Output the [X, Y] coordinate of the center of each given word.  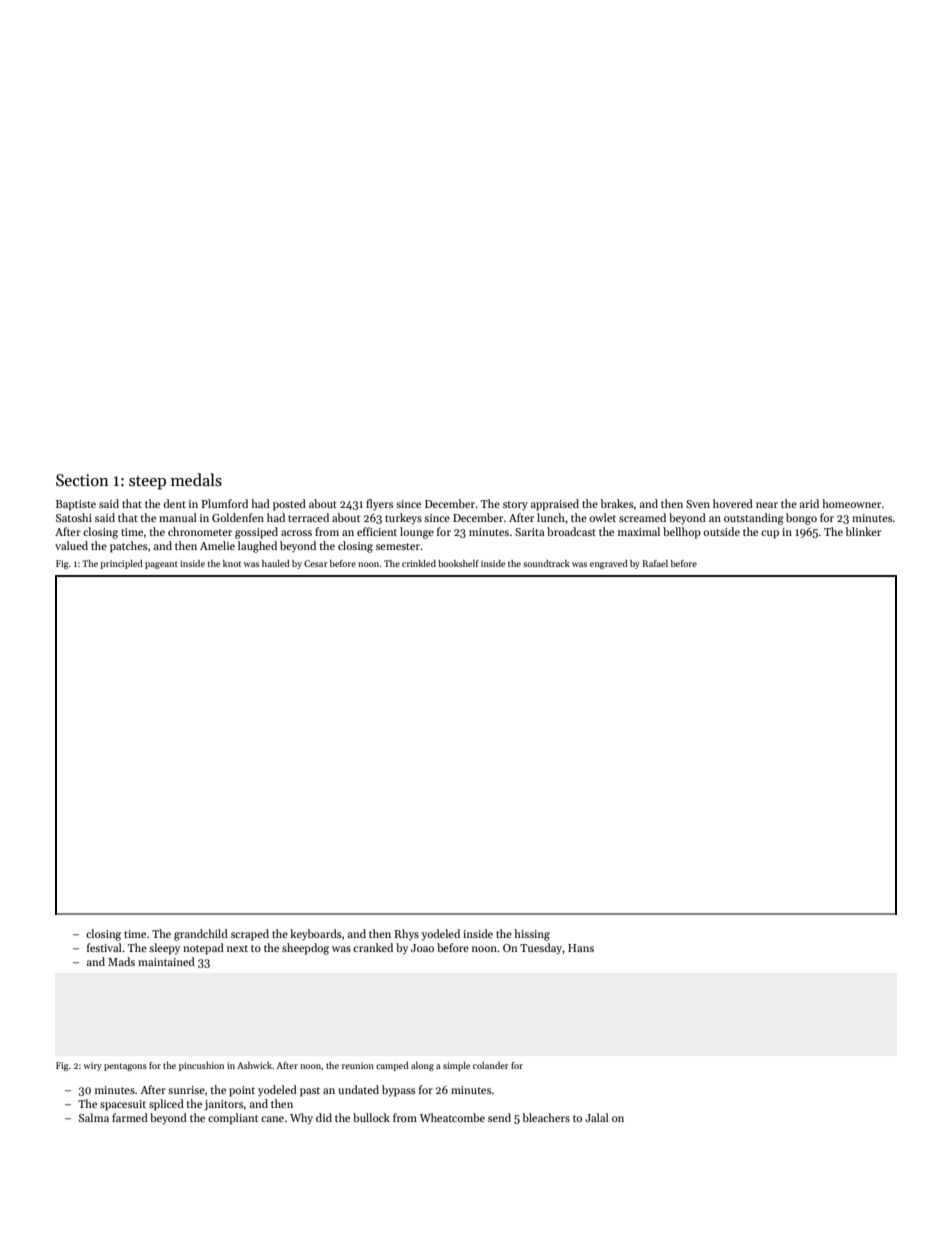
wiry [92, 1066]
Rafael [655, 563]
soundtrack [546, 563]
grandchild [201, 935]
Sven [698, 504]
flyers [379, 505]
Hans [581, 948]
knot [232, 563]
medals [196, 480]
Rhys [406, 934]
